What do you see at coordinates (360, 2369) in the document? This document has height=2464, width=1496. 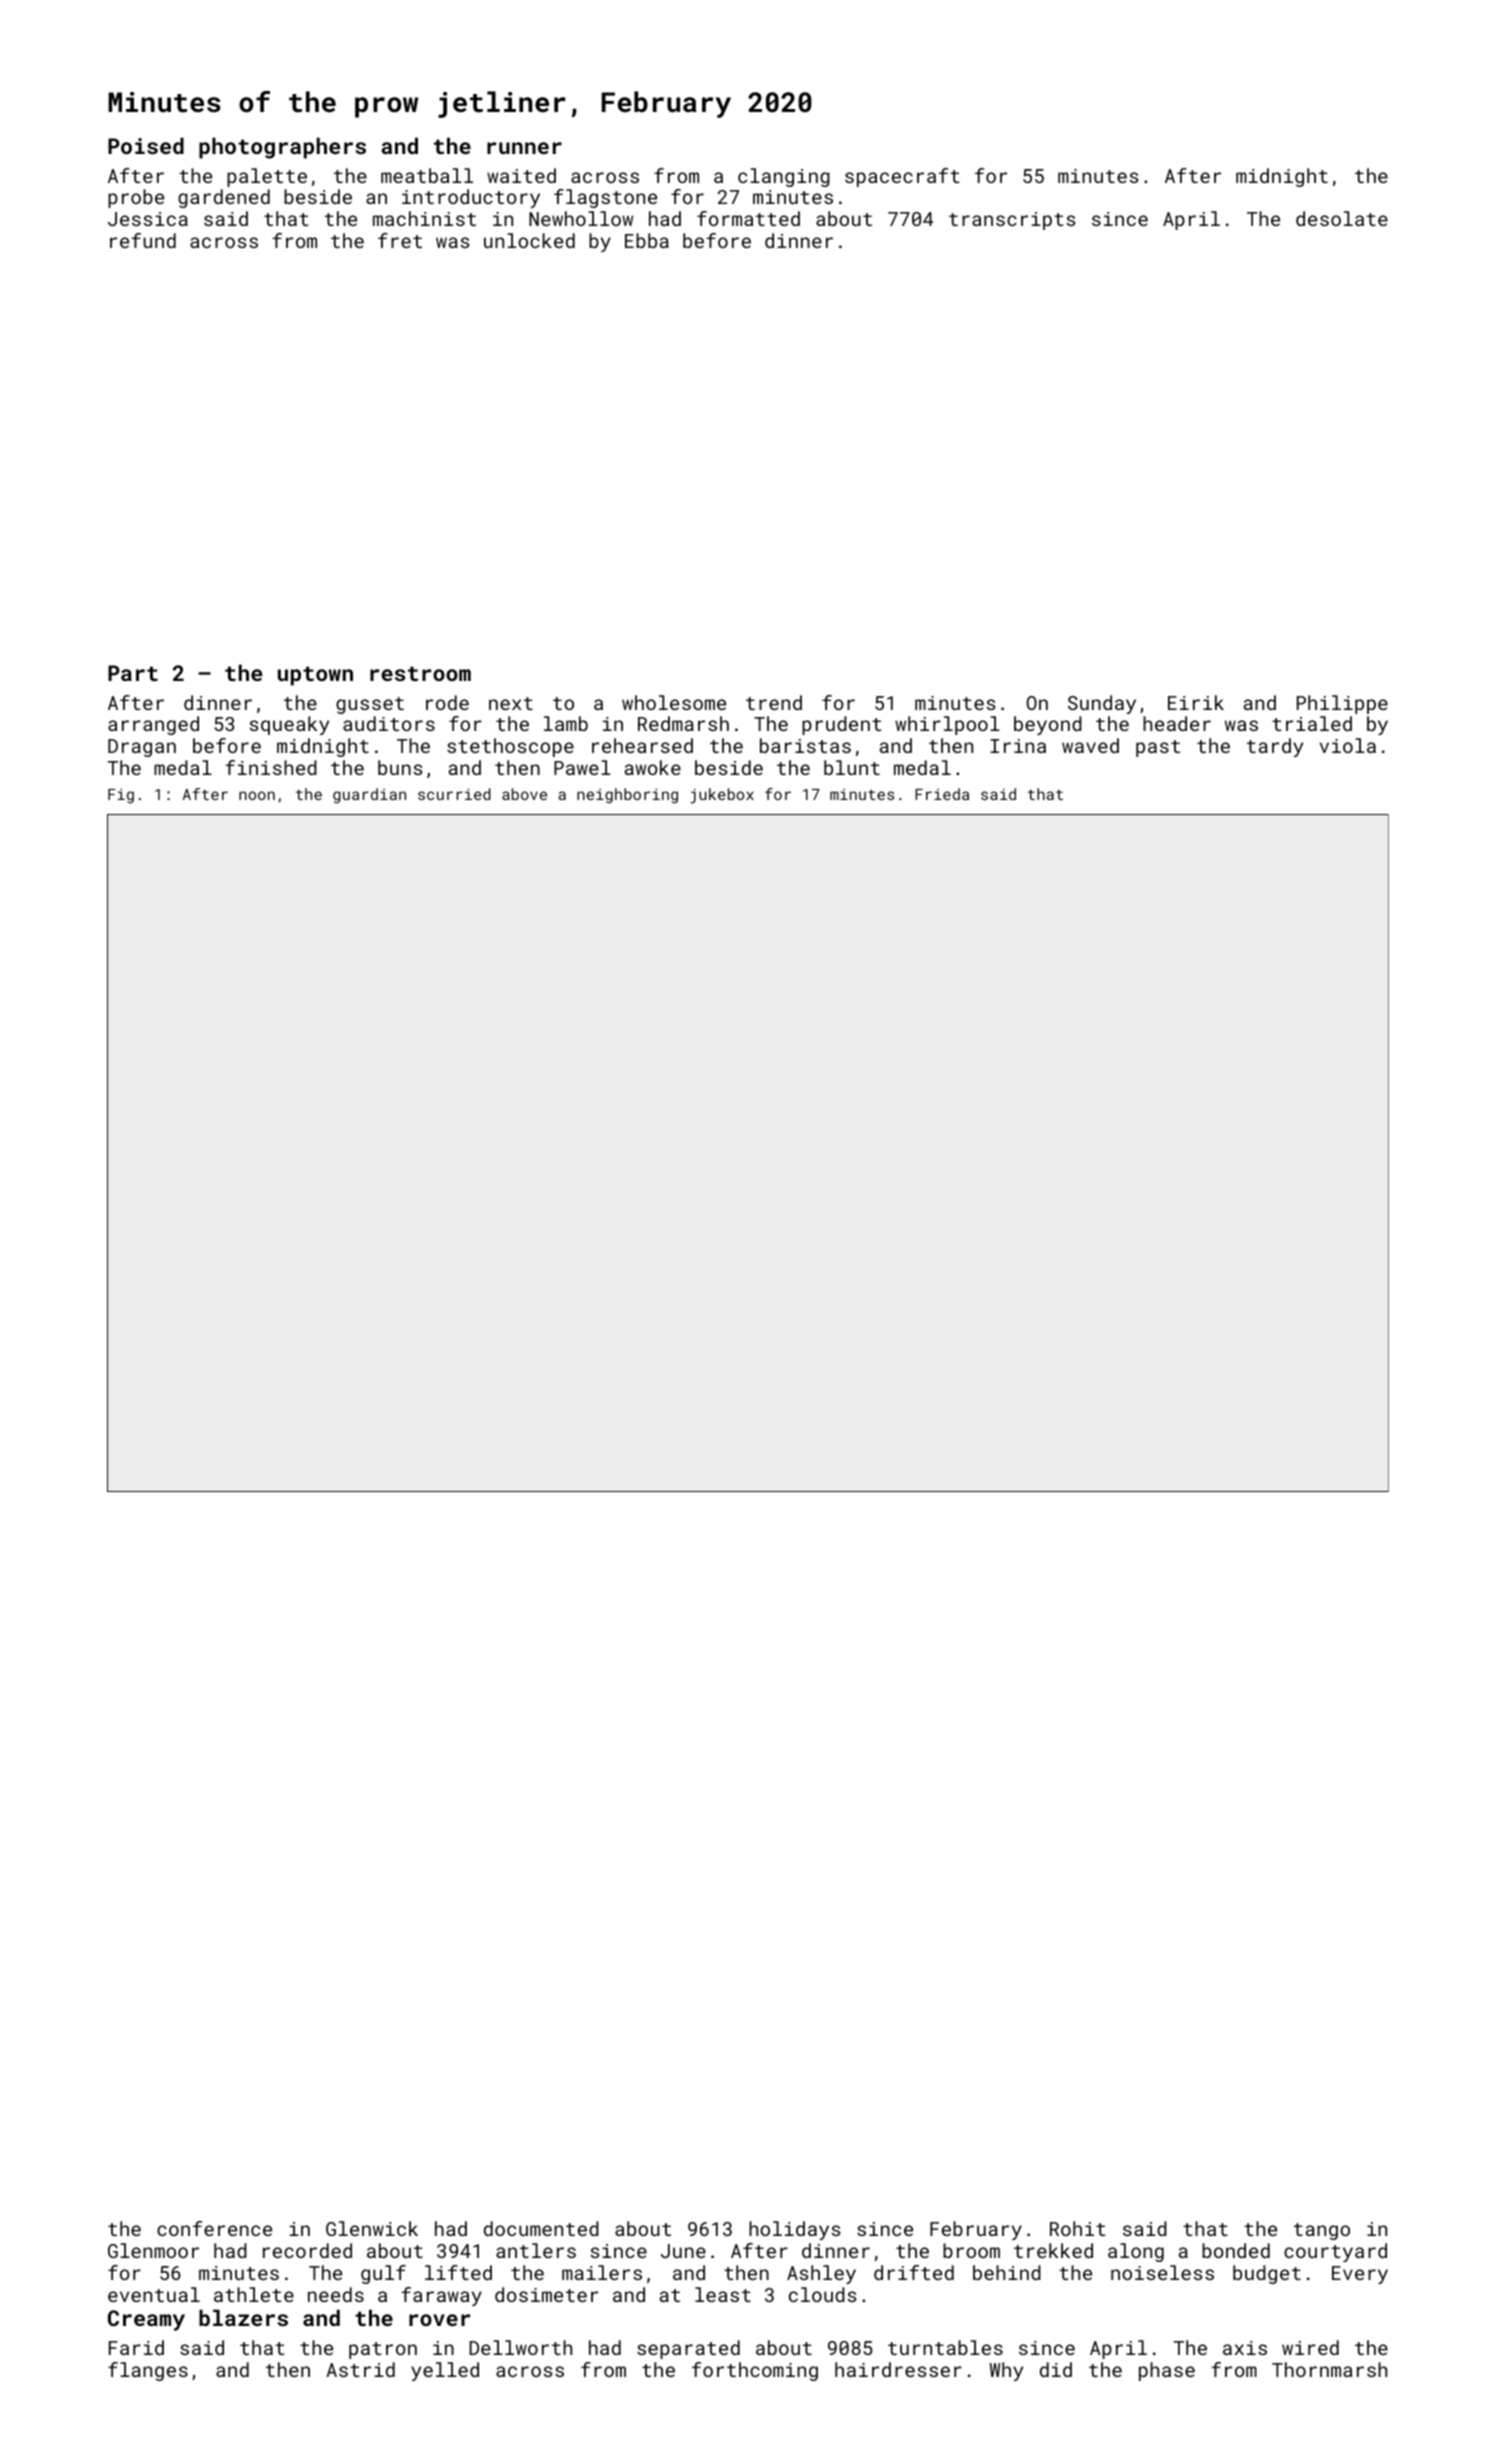 I see `Astrid` at bounding box center [360, 2369].
